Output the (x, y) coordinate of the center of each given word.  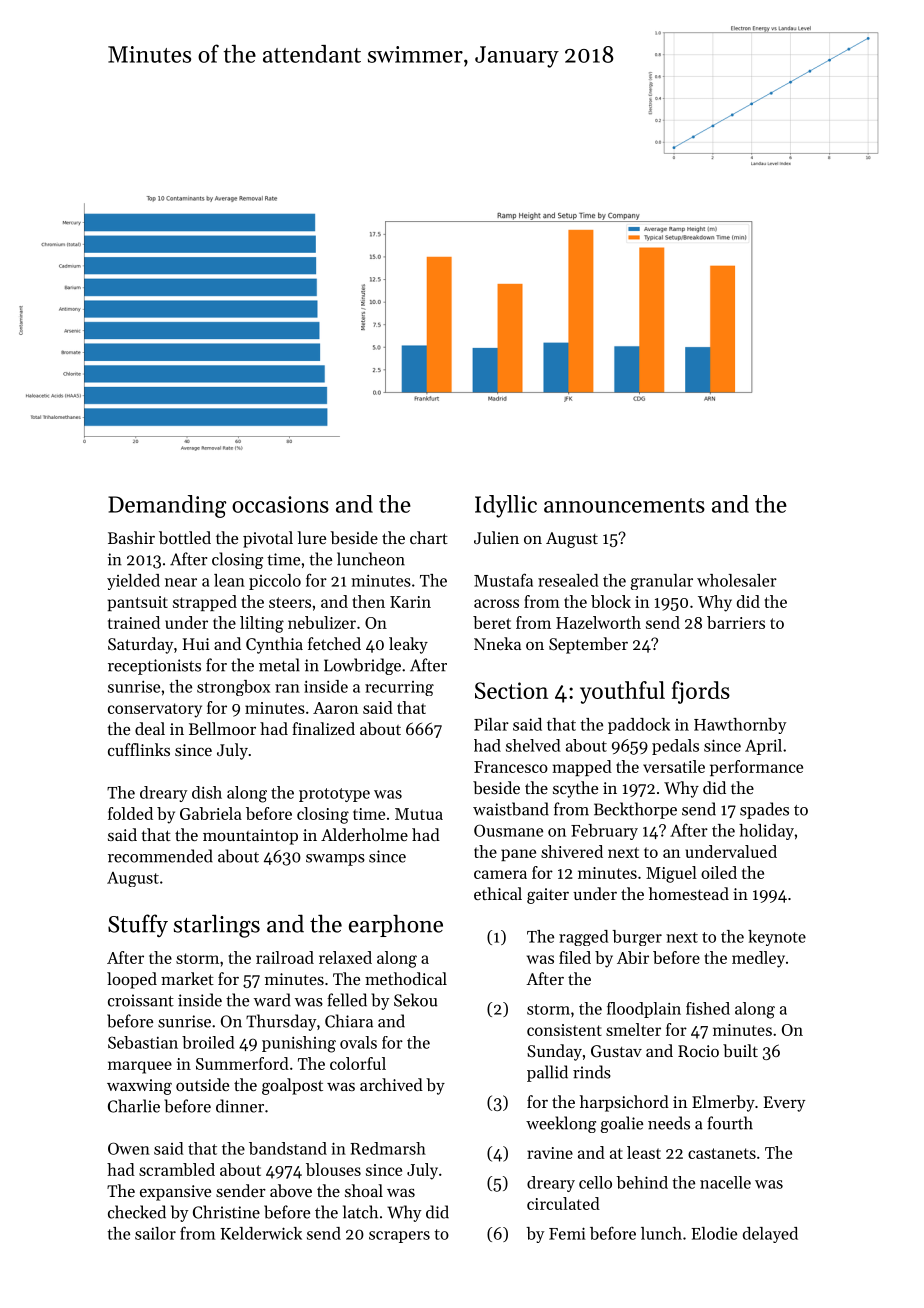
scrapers (399, 1237)
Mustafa (503, 580)
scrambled (177, 1169)
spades (764, 810)
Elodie (714, 1233)
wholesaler (737, 580)
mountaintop (250, 837)
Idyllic (506, 506)
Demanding (167, 506)
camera (500, 874)
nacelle (725, 1182)
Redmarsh (388, 1148)
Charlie (134, 1106)
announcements (624, 505)
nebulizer (322, 622)
